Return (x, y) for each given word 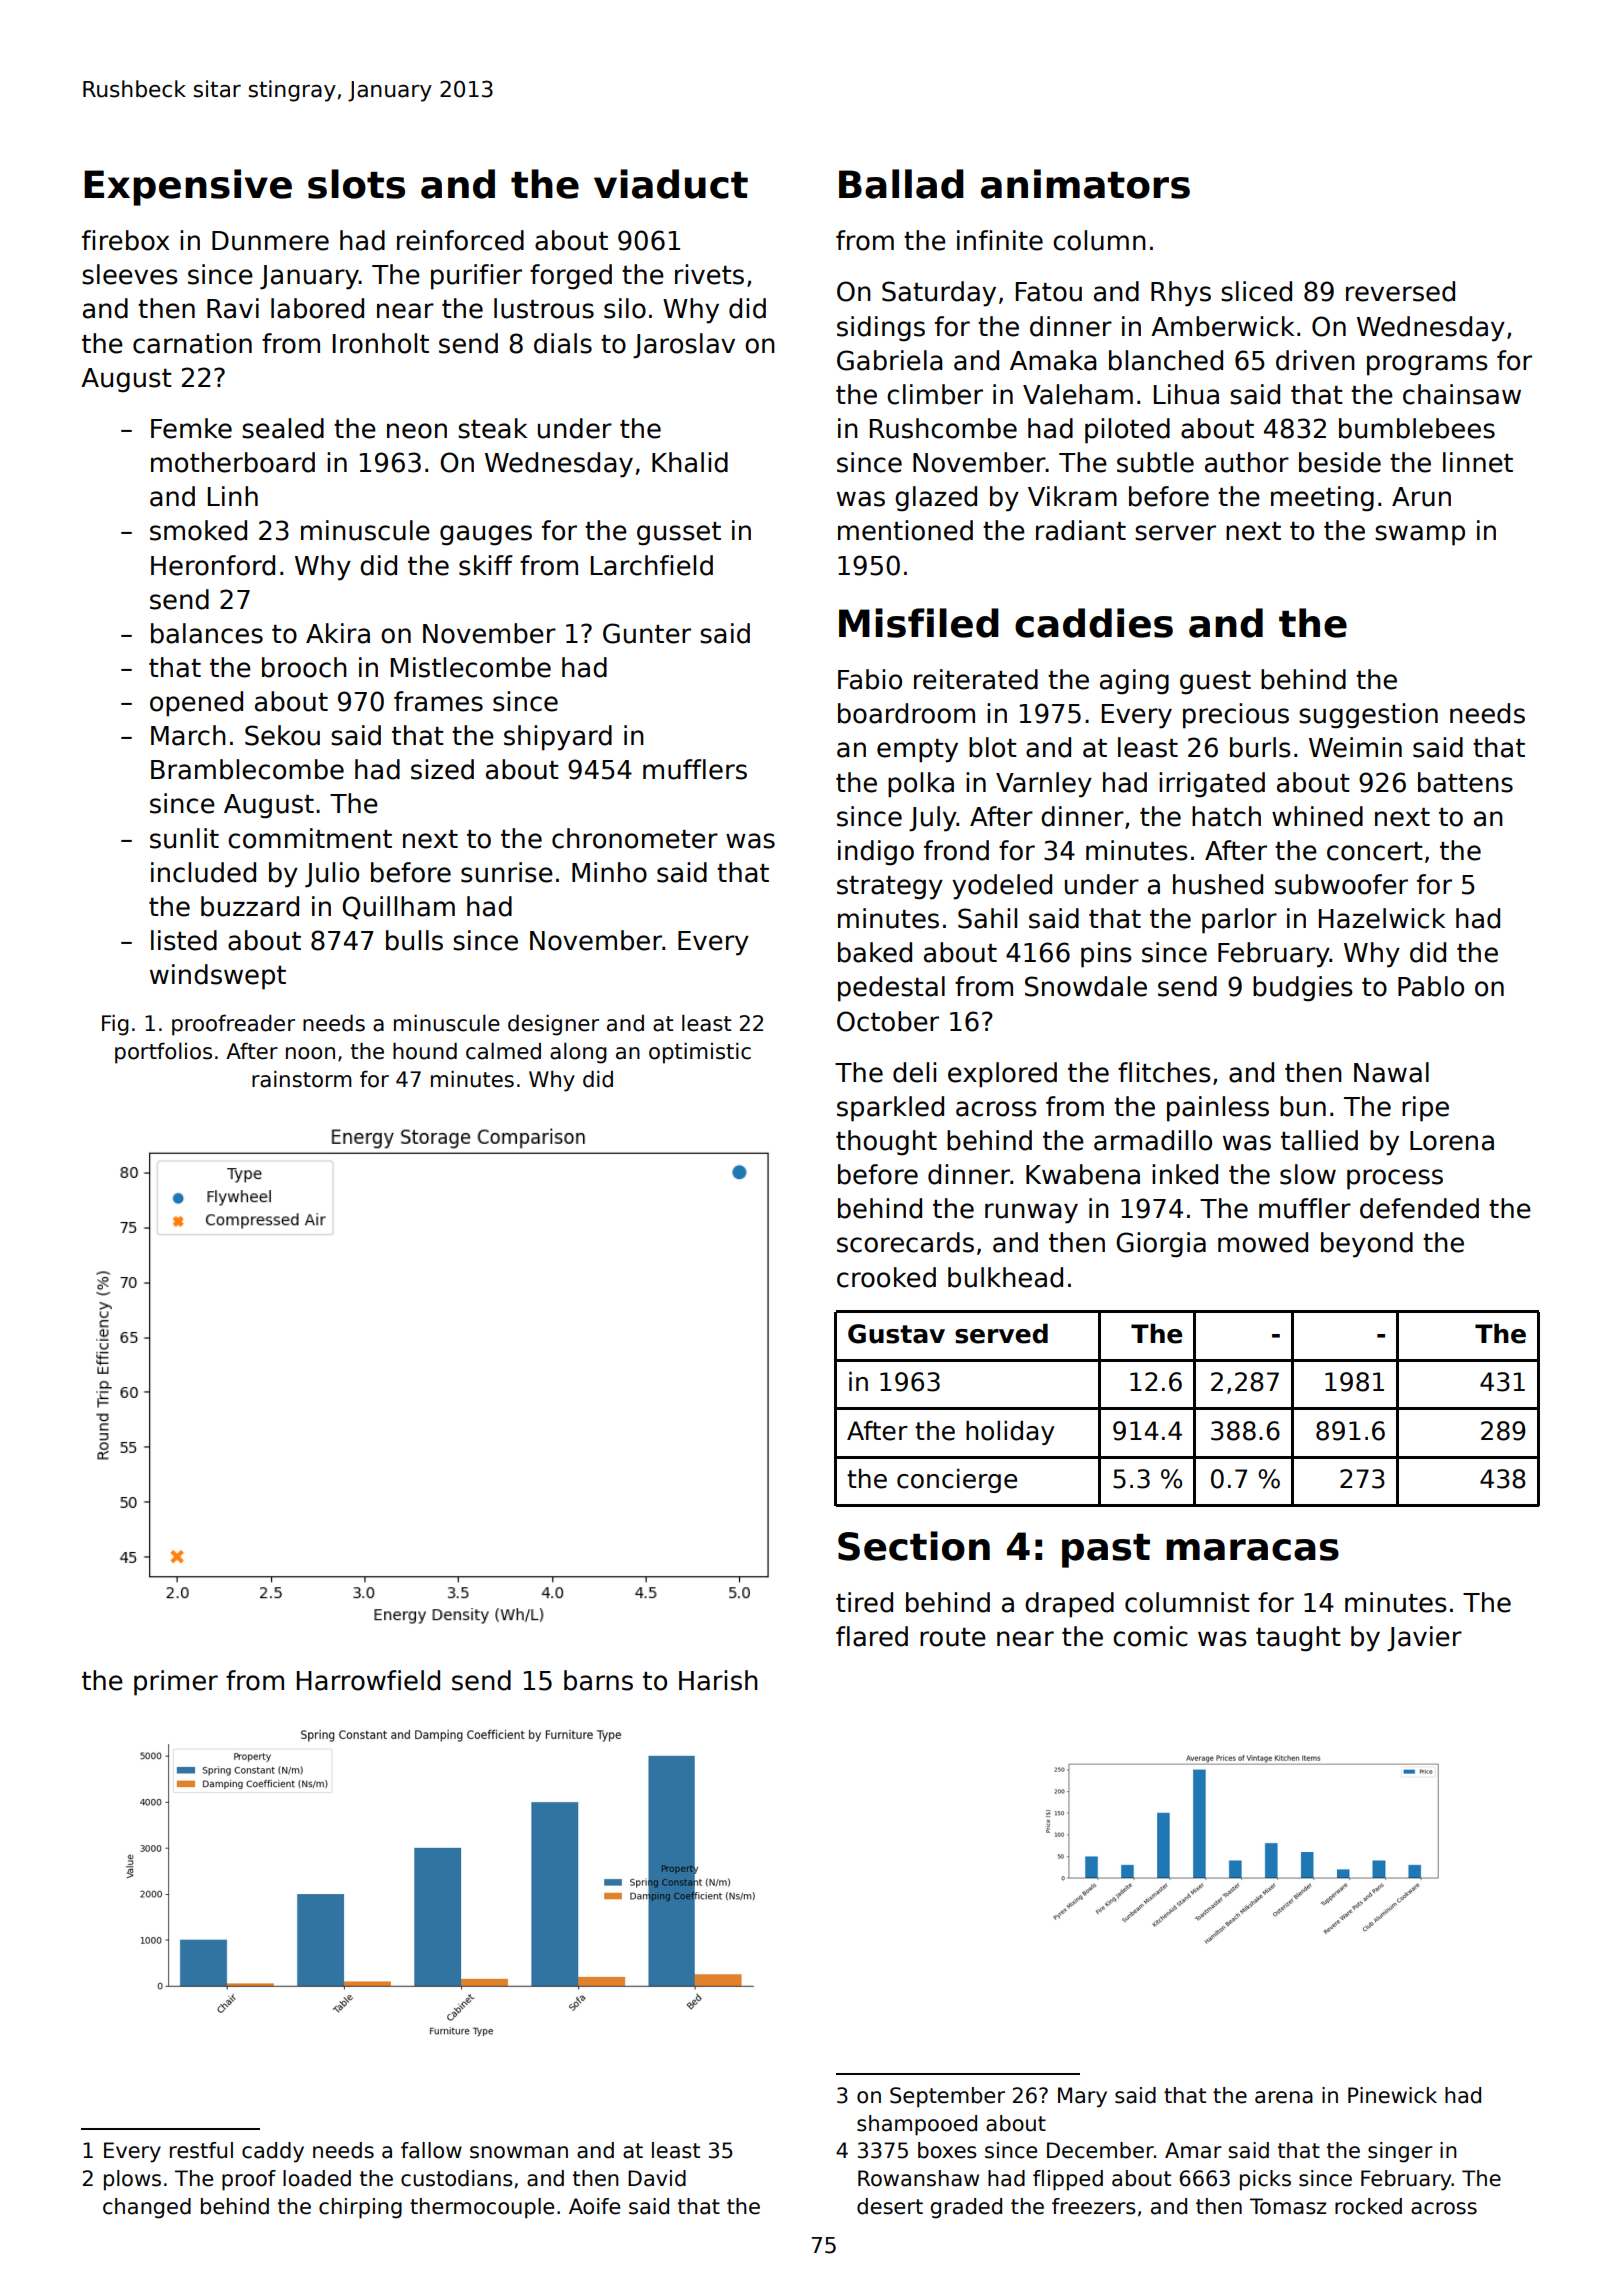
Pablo (1431, 986)
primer (176, 1683)
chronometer (635, 838)
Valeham (1078, 394)
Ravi (233, 308)
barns (598, 1680)
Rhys (1181, 294)
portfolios (163, 1053)
